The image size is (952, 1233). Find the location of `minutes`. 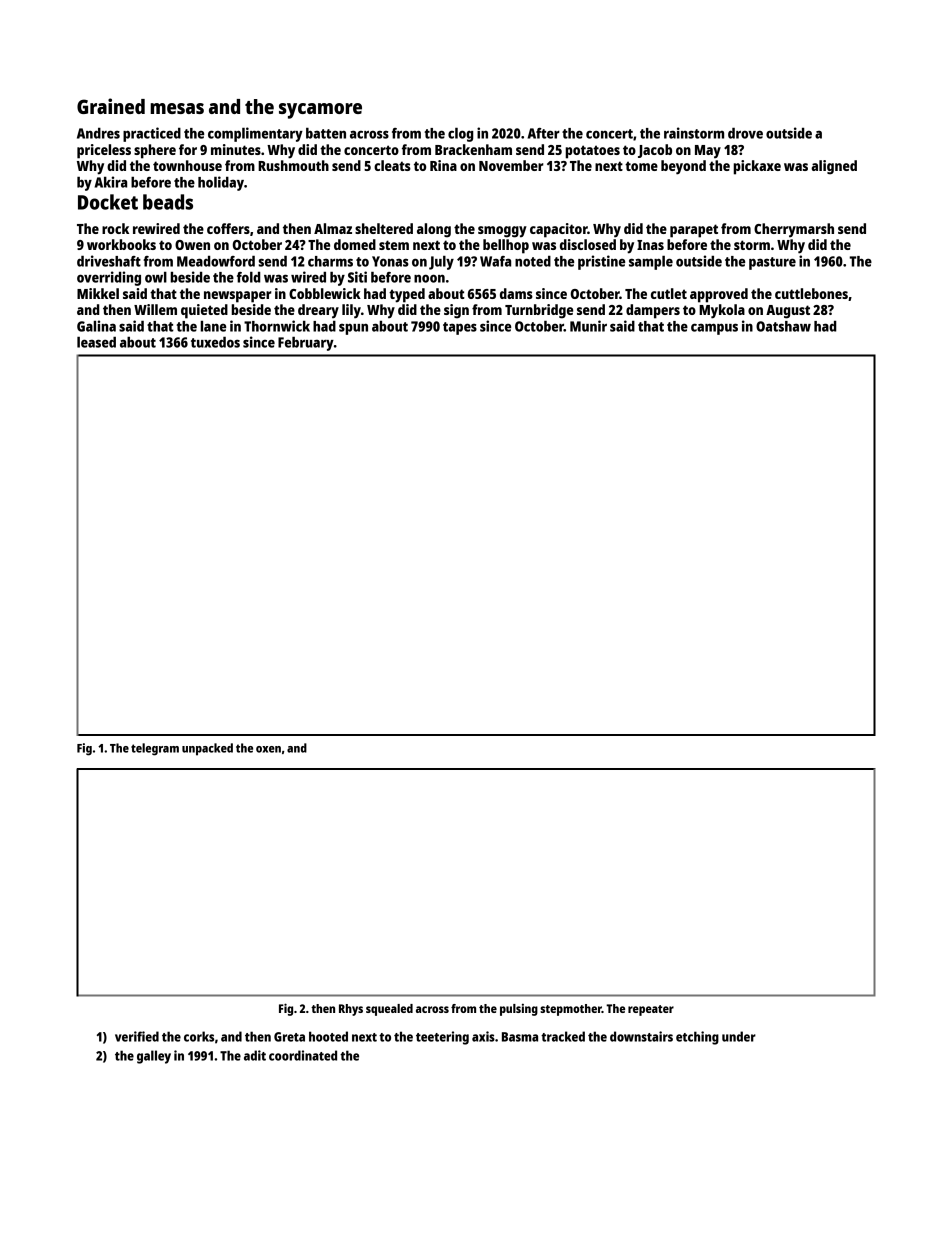

minutes is located at coordinates (236, 149).
